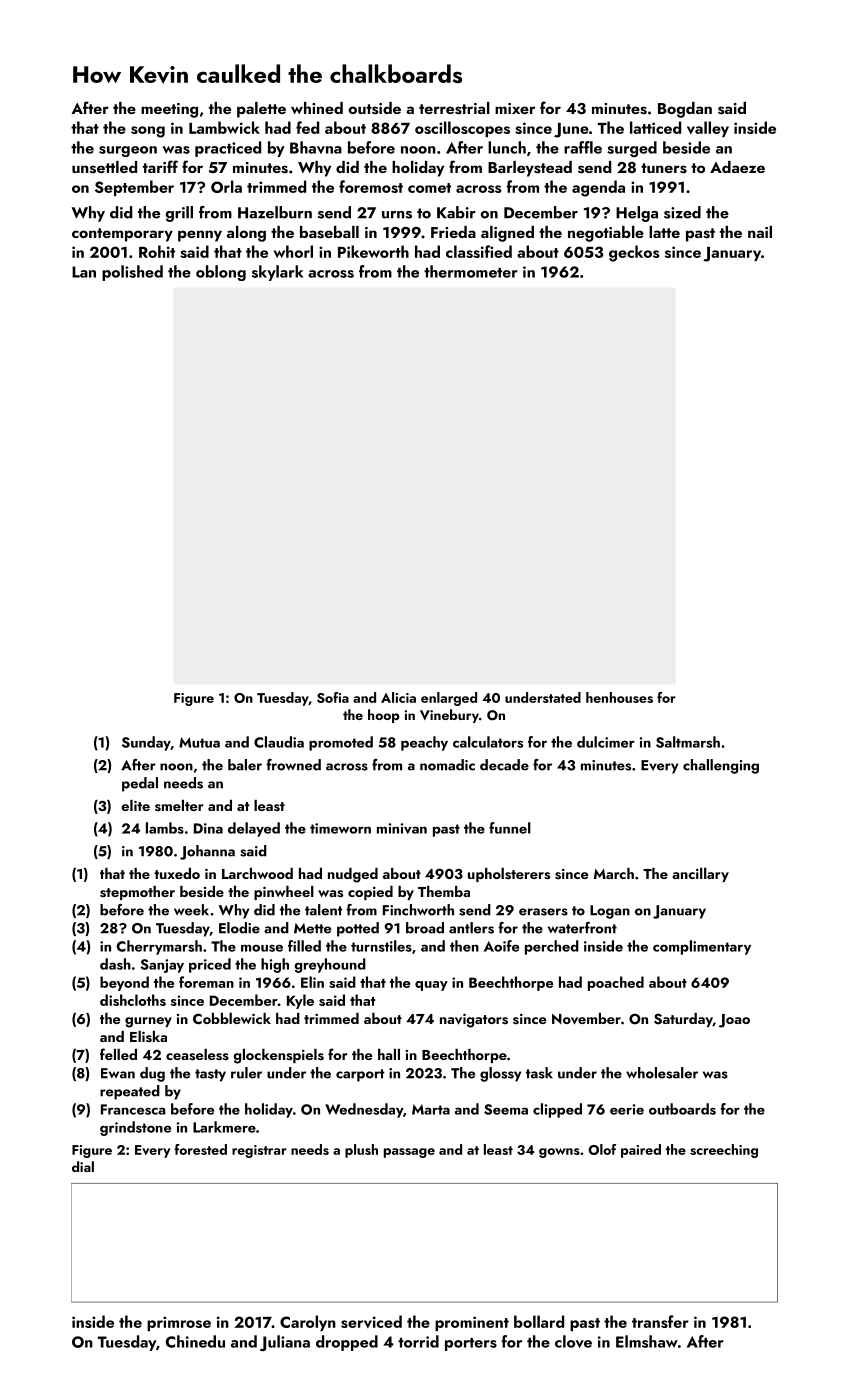 Image resolution: width=849 pixels, height=1400 pixels. I want to click on valley, so click(708, 129).
